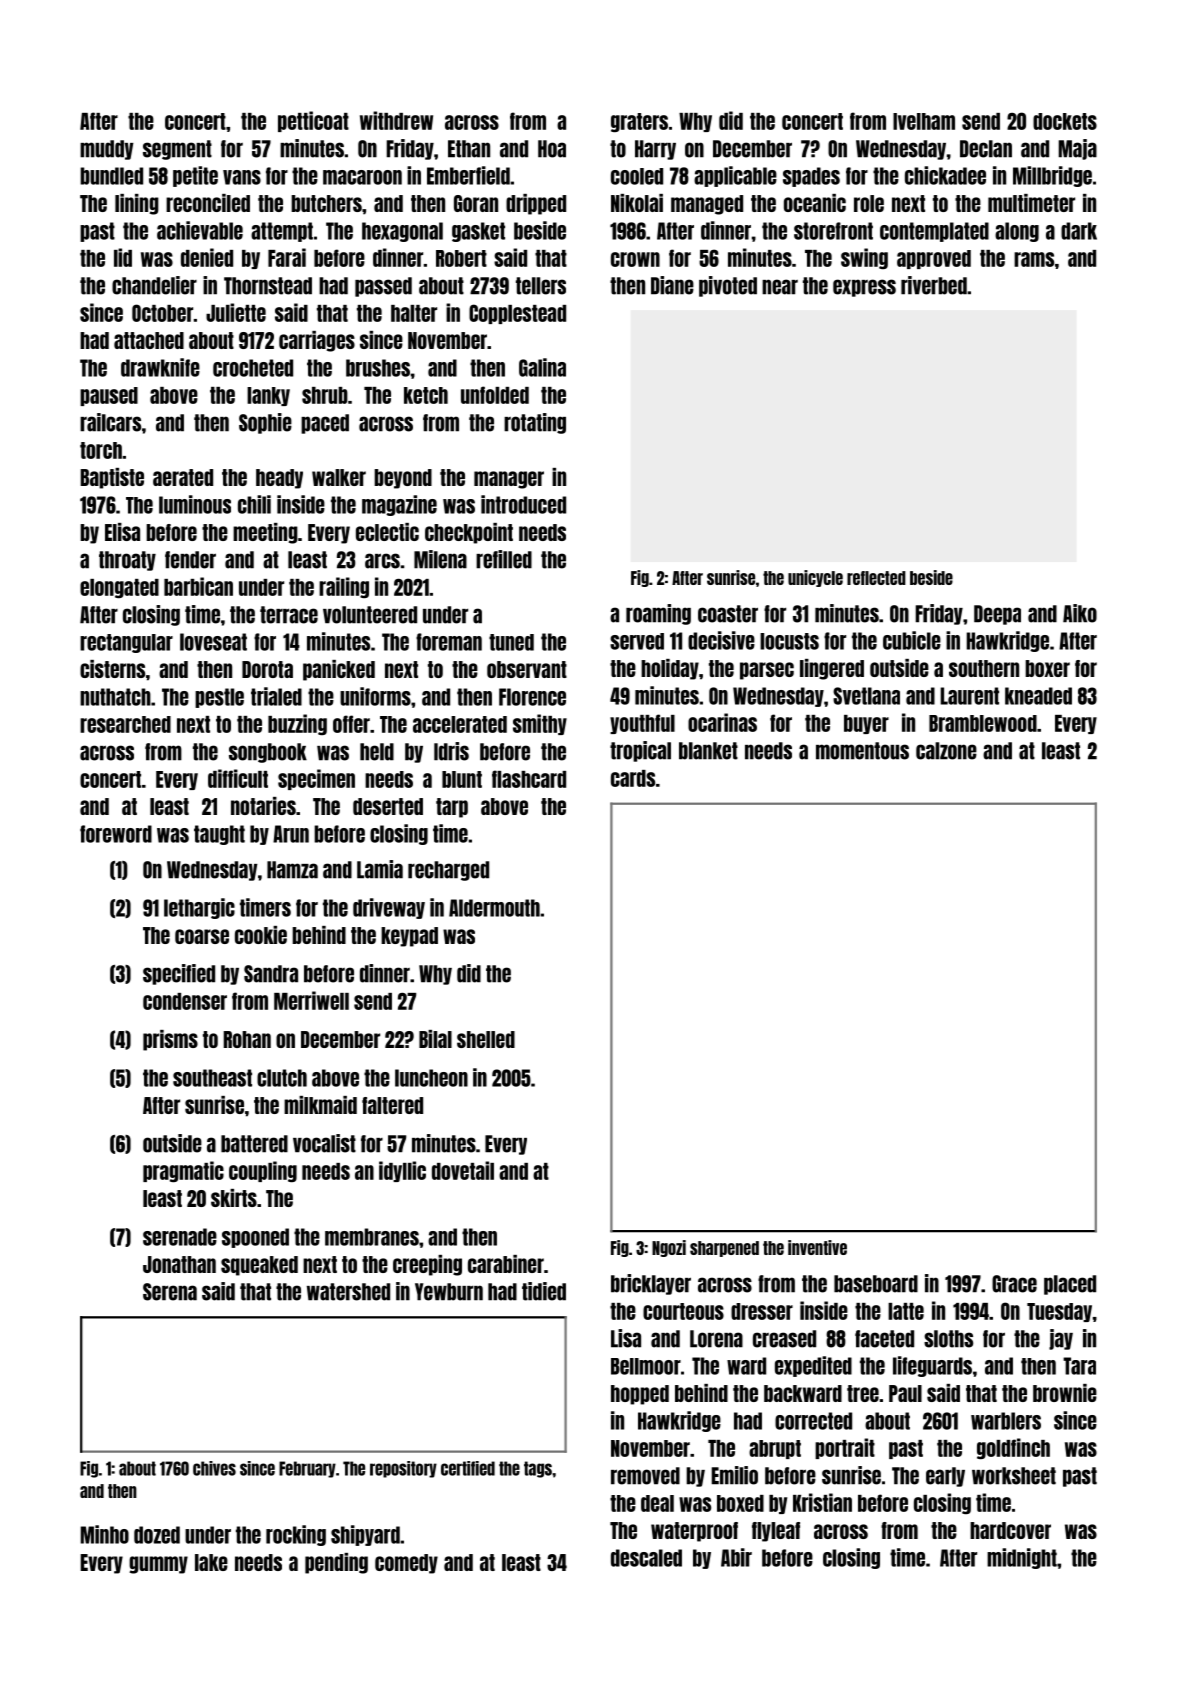 This image has height=1704, width=1177. Describe the element at coordinates (104, 1534) in the image. I see `Minho` at that location.
